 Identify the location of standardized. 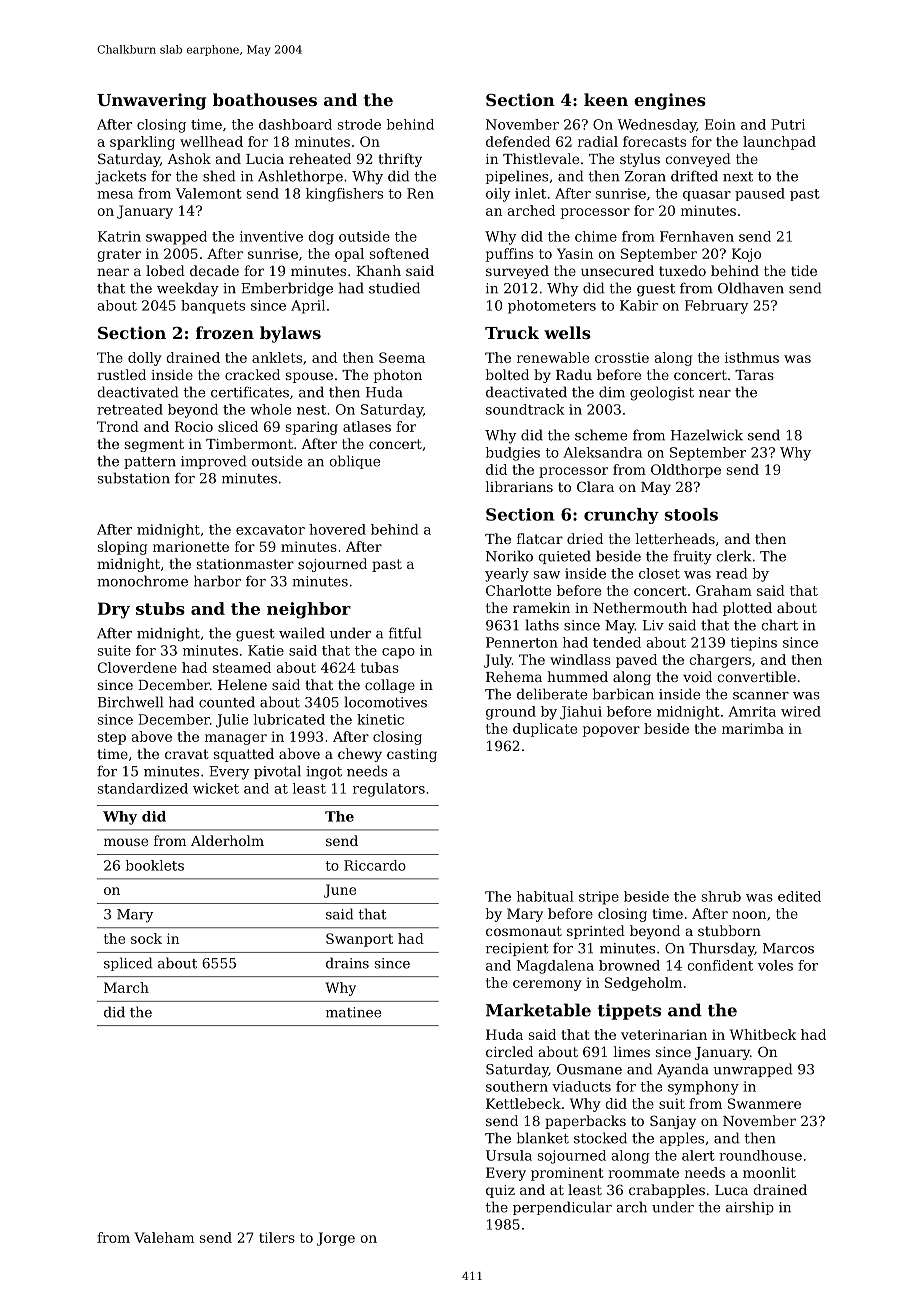
(143, 788).
